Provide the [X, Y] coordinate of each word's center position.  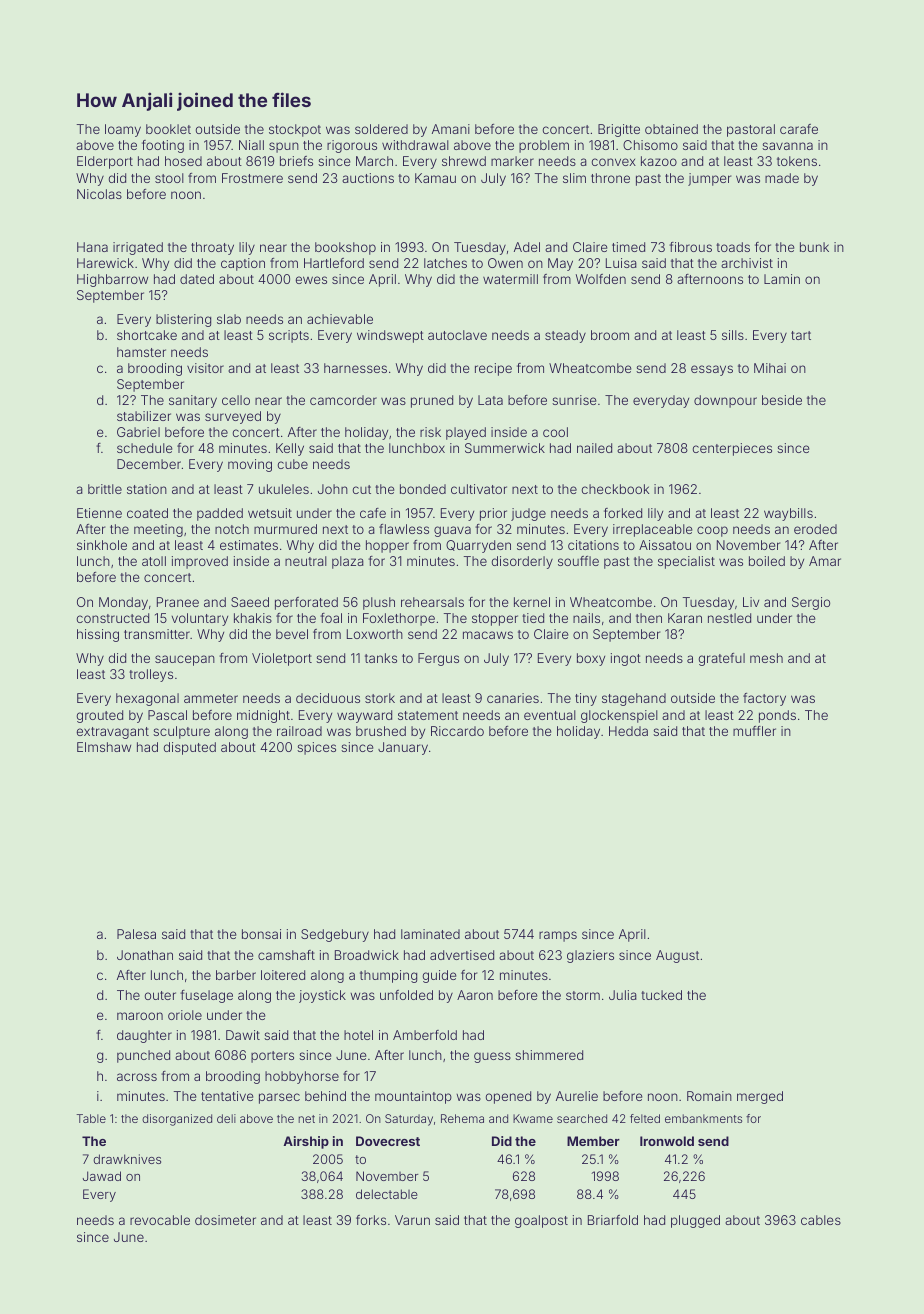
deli [226, 1118]
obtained [671, 129]
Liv [751, 602]
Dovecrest [388, 1141]
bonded [423, 489]
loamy [123, 130]
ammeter [211, 698]
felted [645, 1118]
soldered [381, 129]
